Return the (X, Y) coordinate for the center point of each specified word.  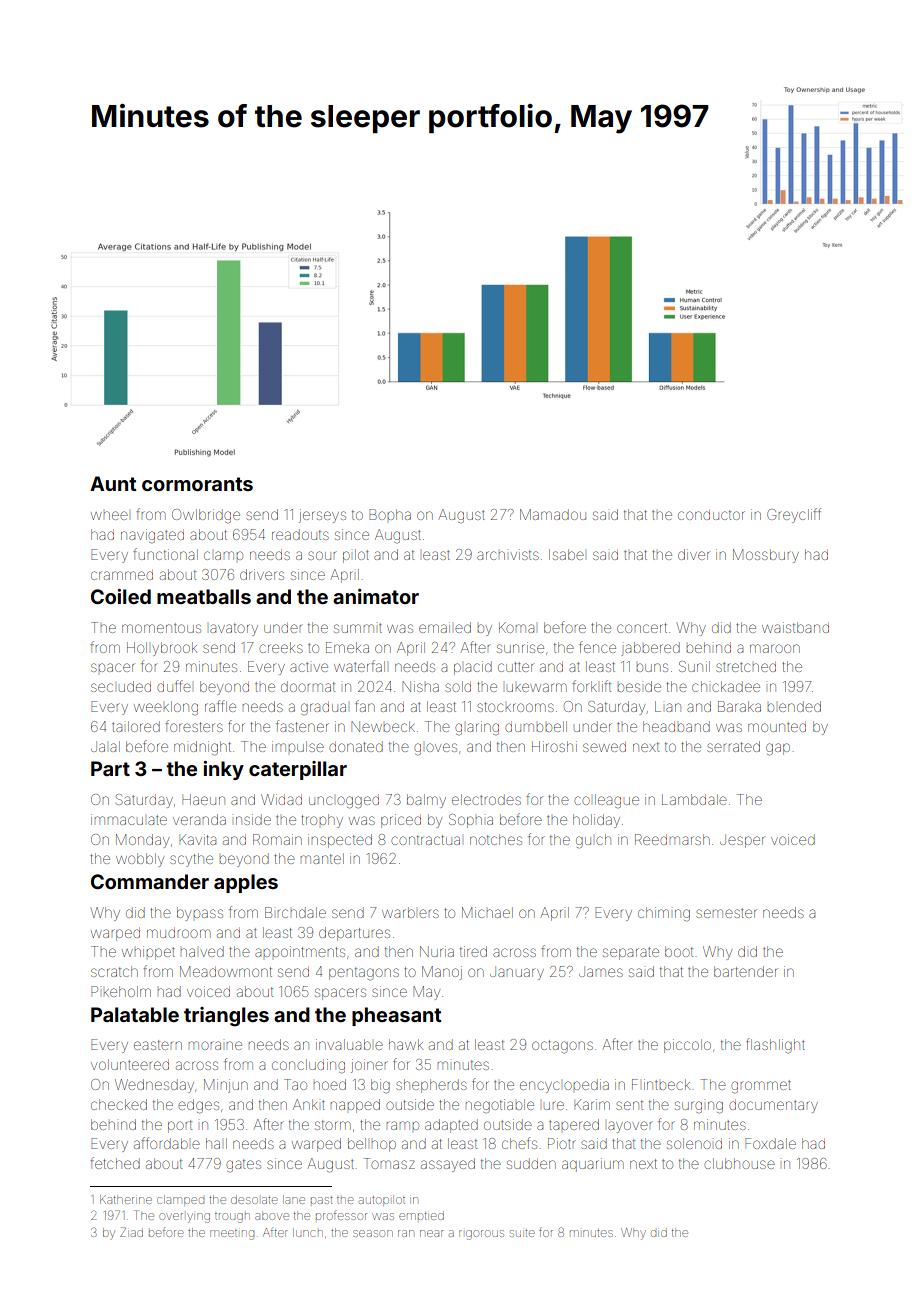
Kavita (197, 839)
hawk (406, 1044)
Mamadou (553, 514)
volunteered (130, 1064)
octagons (562, 1047)
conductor (711, 514)
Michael (487, 912)
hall (216, 1143)
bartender (746, 971)
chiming (664, 914)
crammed (122, 574)
